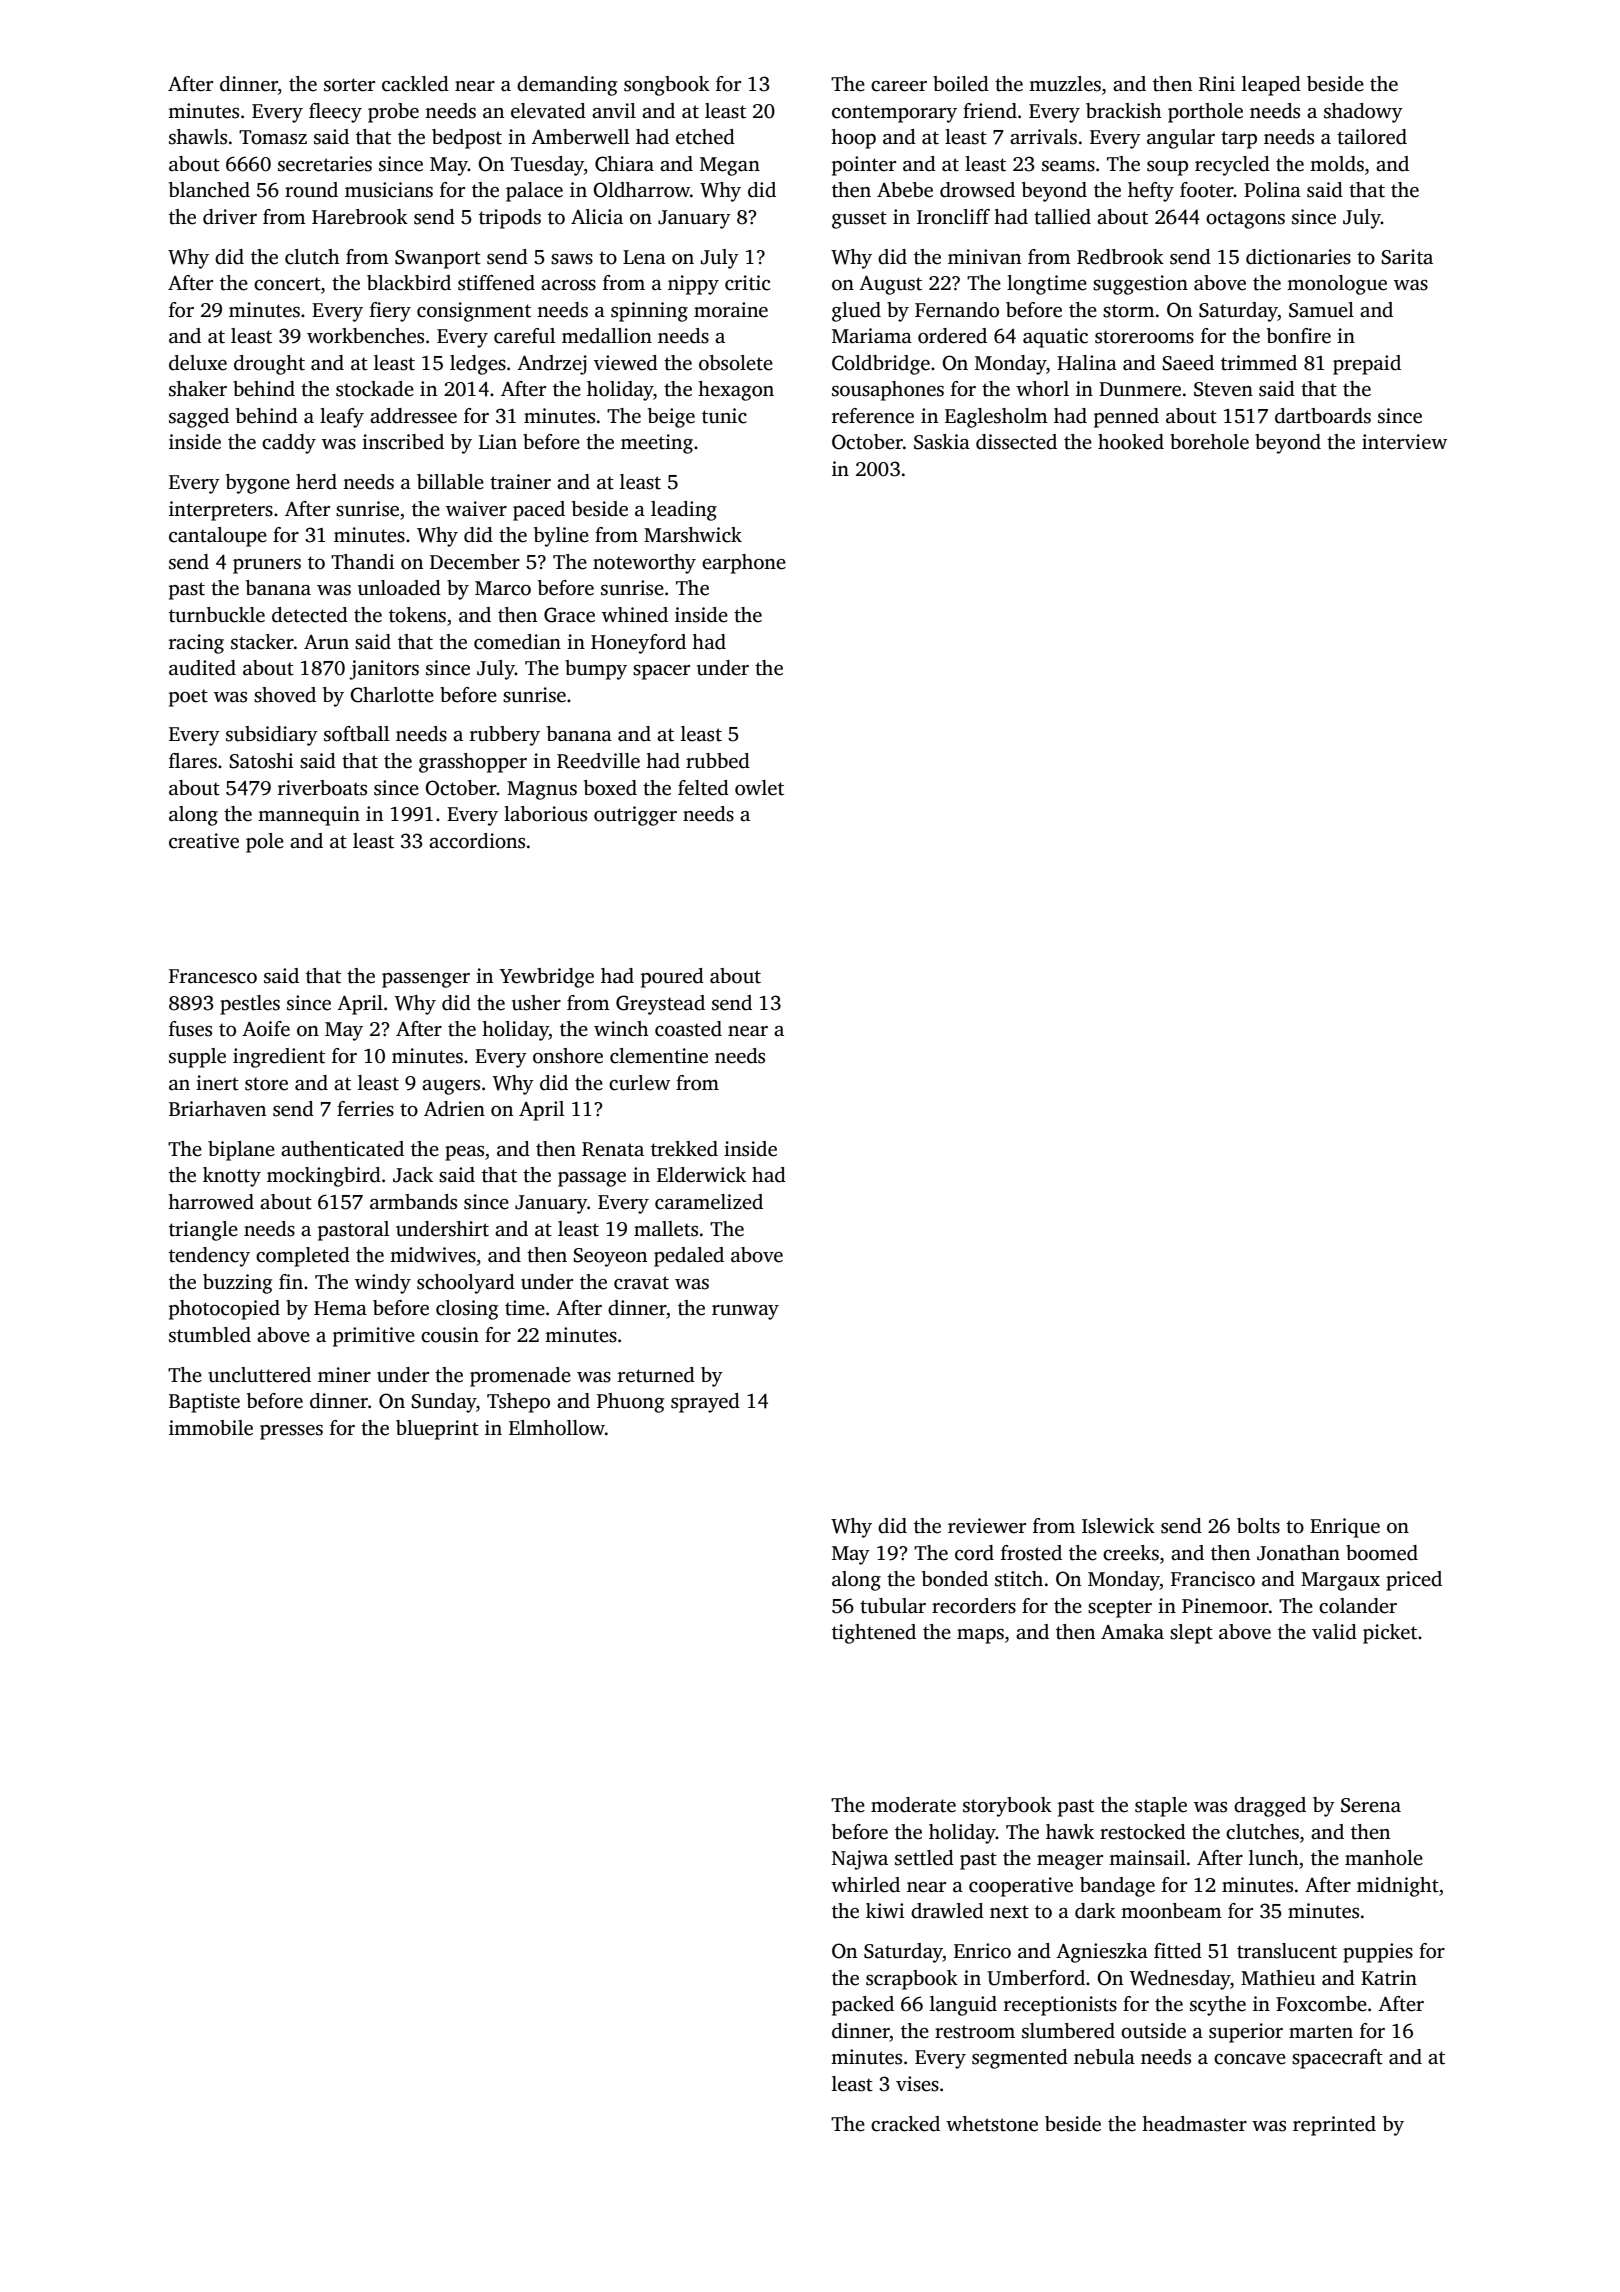 This screenshot has width=1620, height=2292. Describe the element at coordinates (1104, 2057) in the screenshot. I see `nebula` at that location.
